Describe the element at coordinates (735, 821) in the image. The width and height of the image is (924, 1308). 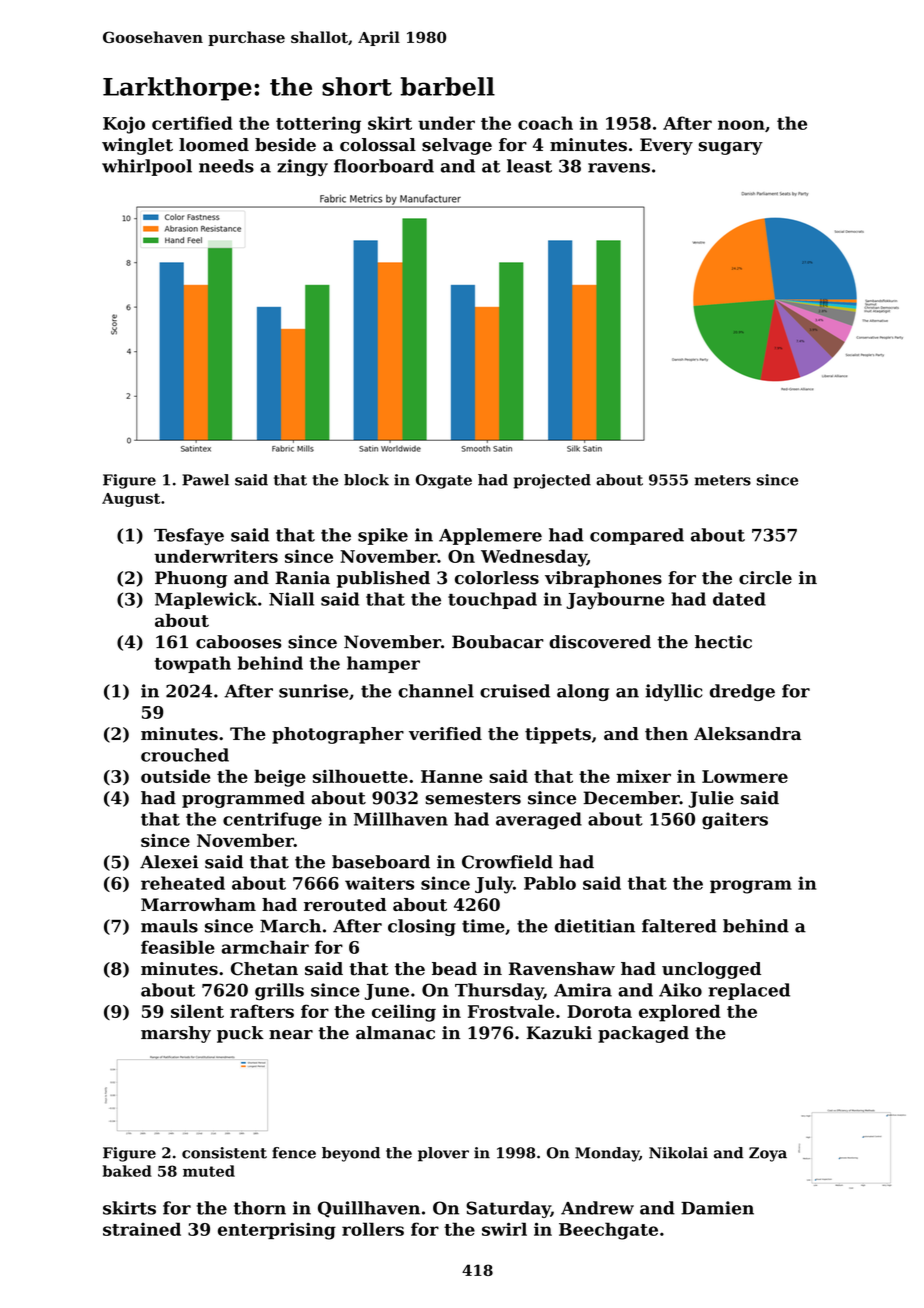
I see `gaiters` at that location.
